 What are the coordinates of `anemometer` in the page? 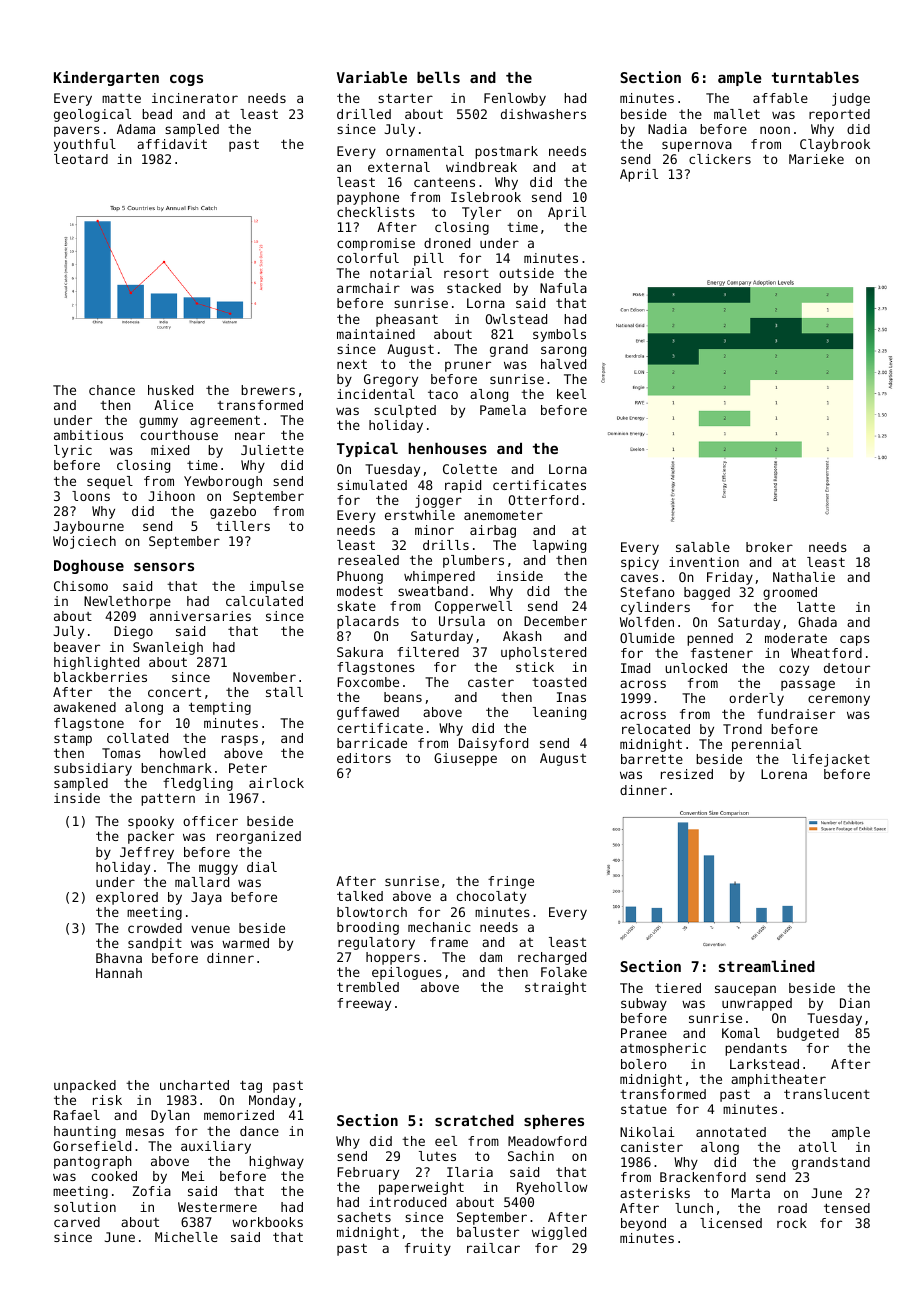 It's located at (503, 515).
